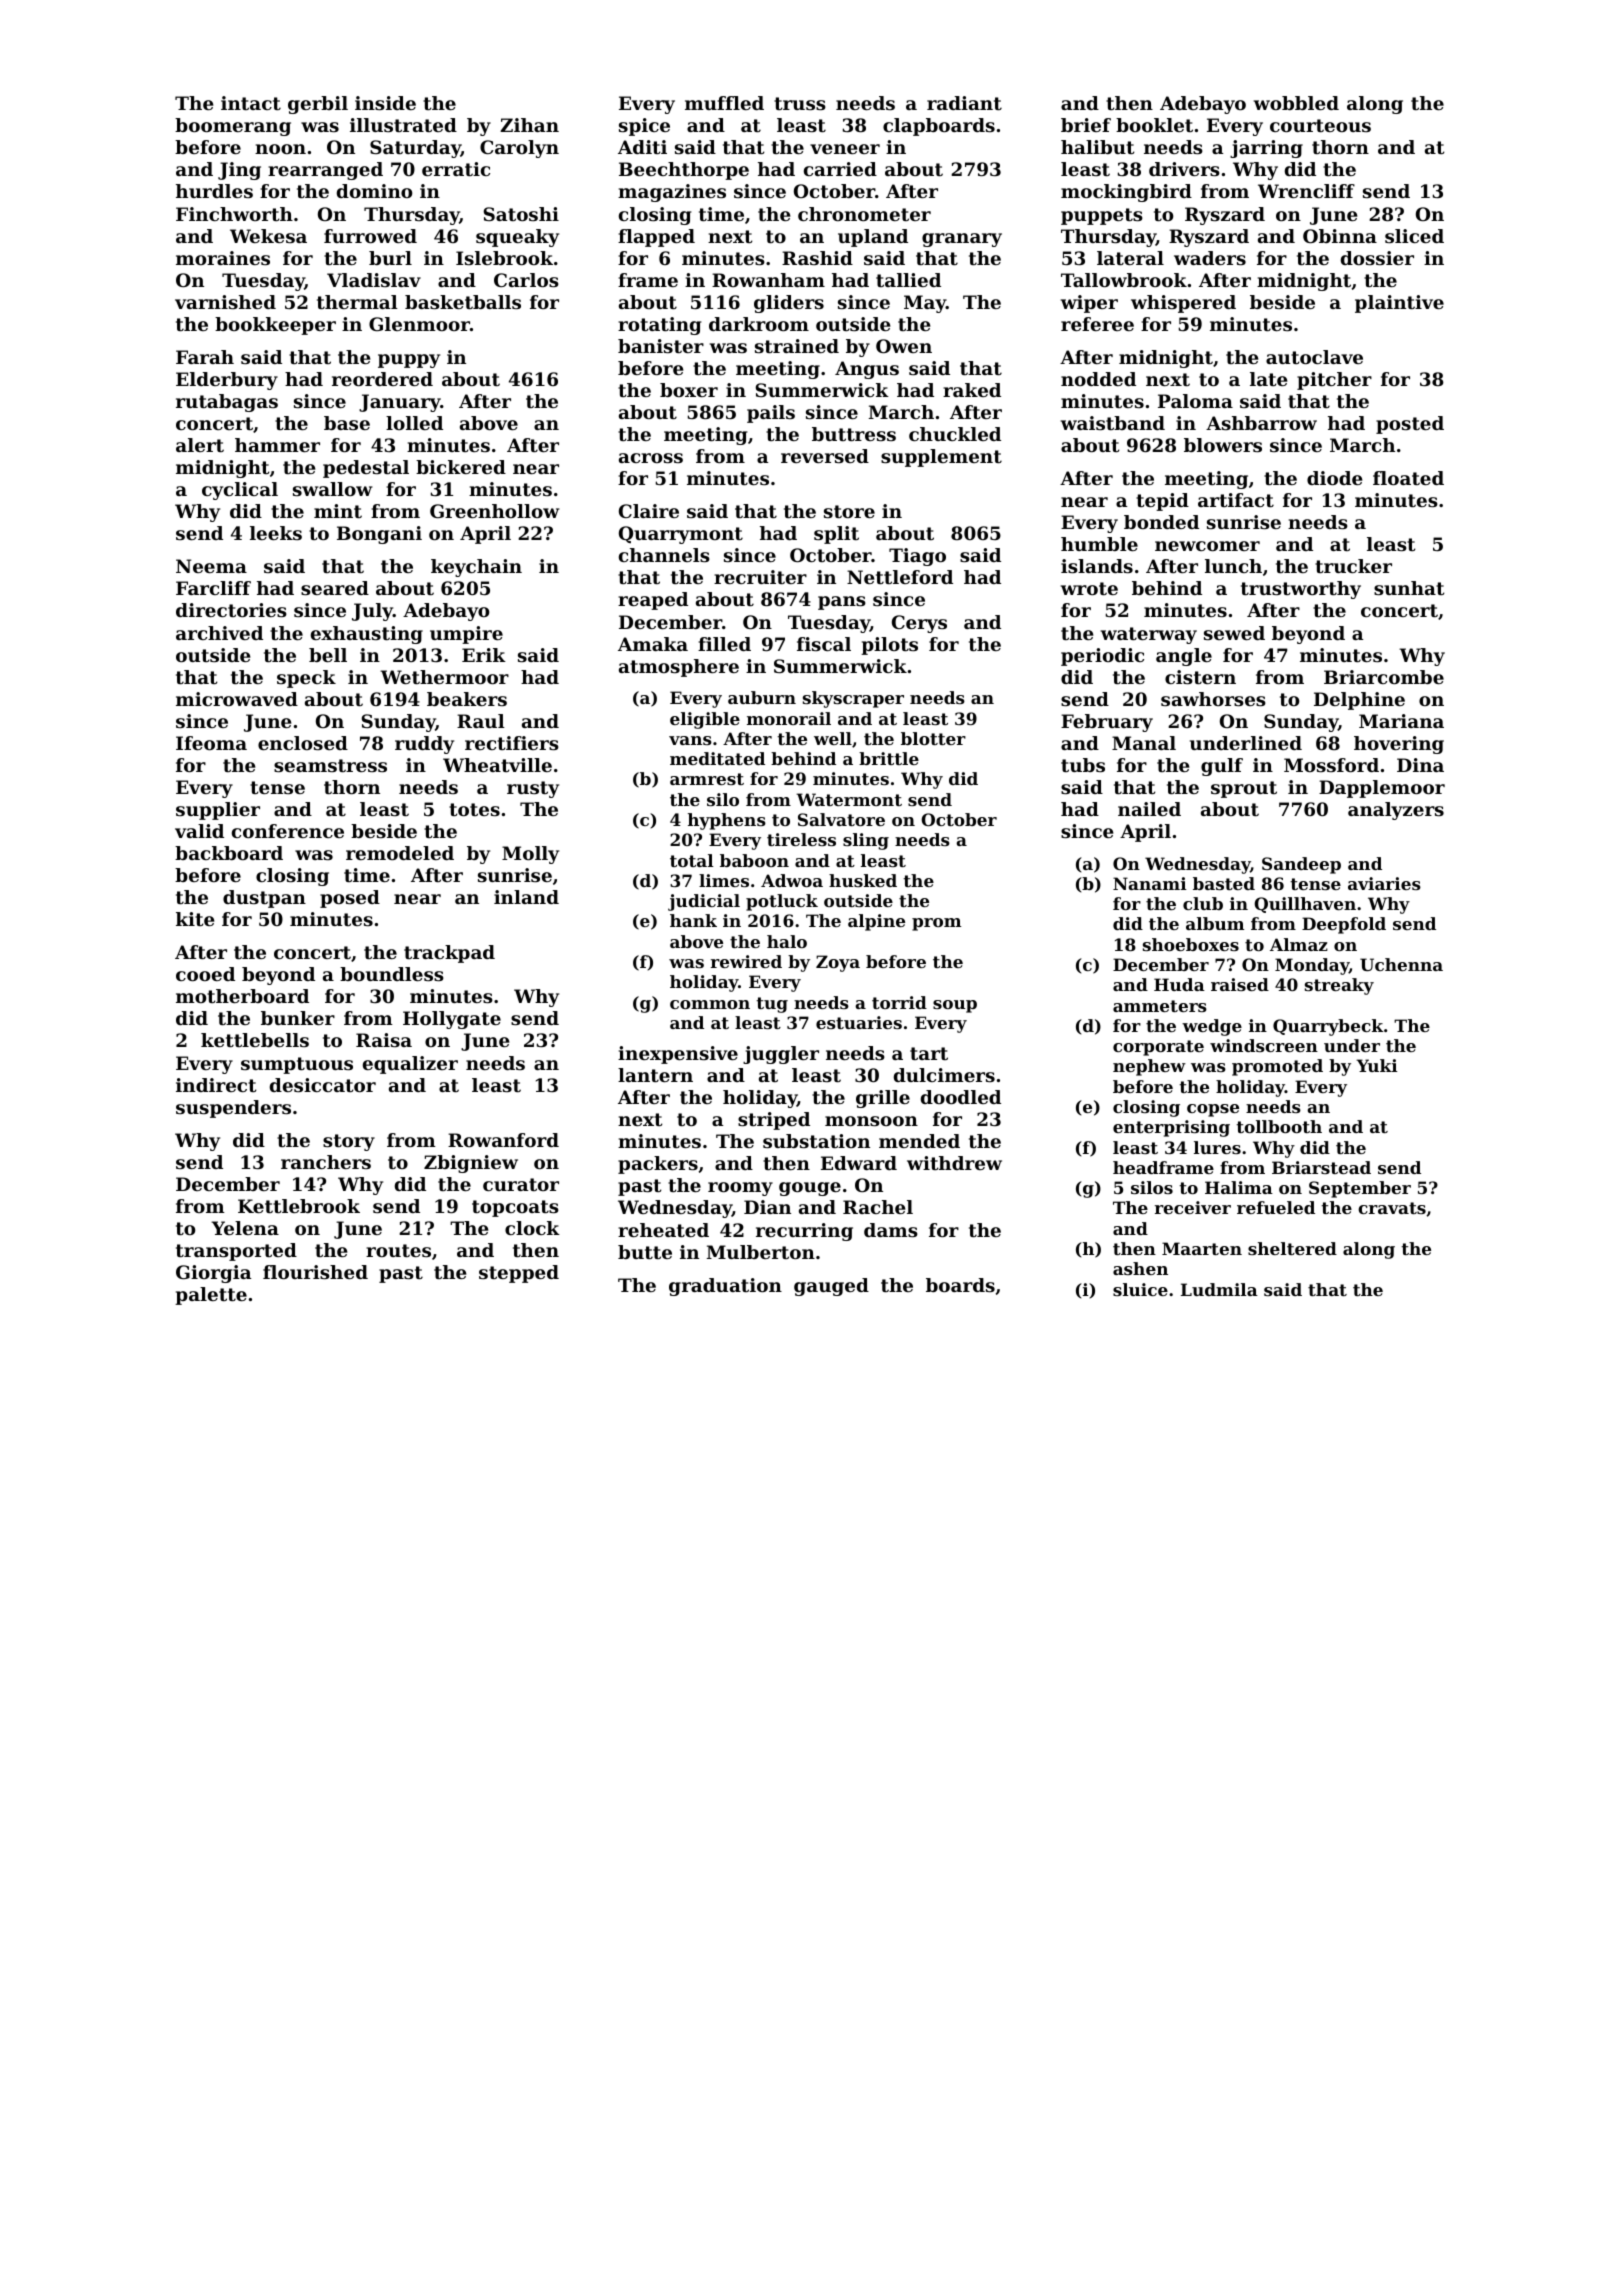 This screenshot has width=1620, height=2292. I want to click on Bongani, so click(379, 535).
